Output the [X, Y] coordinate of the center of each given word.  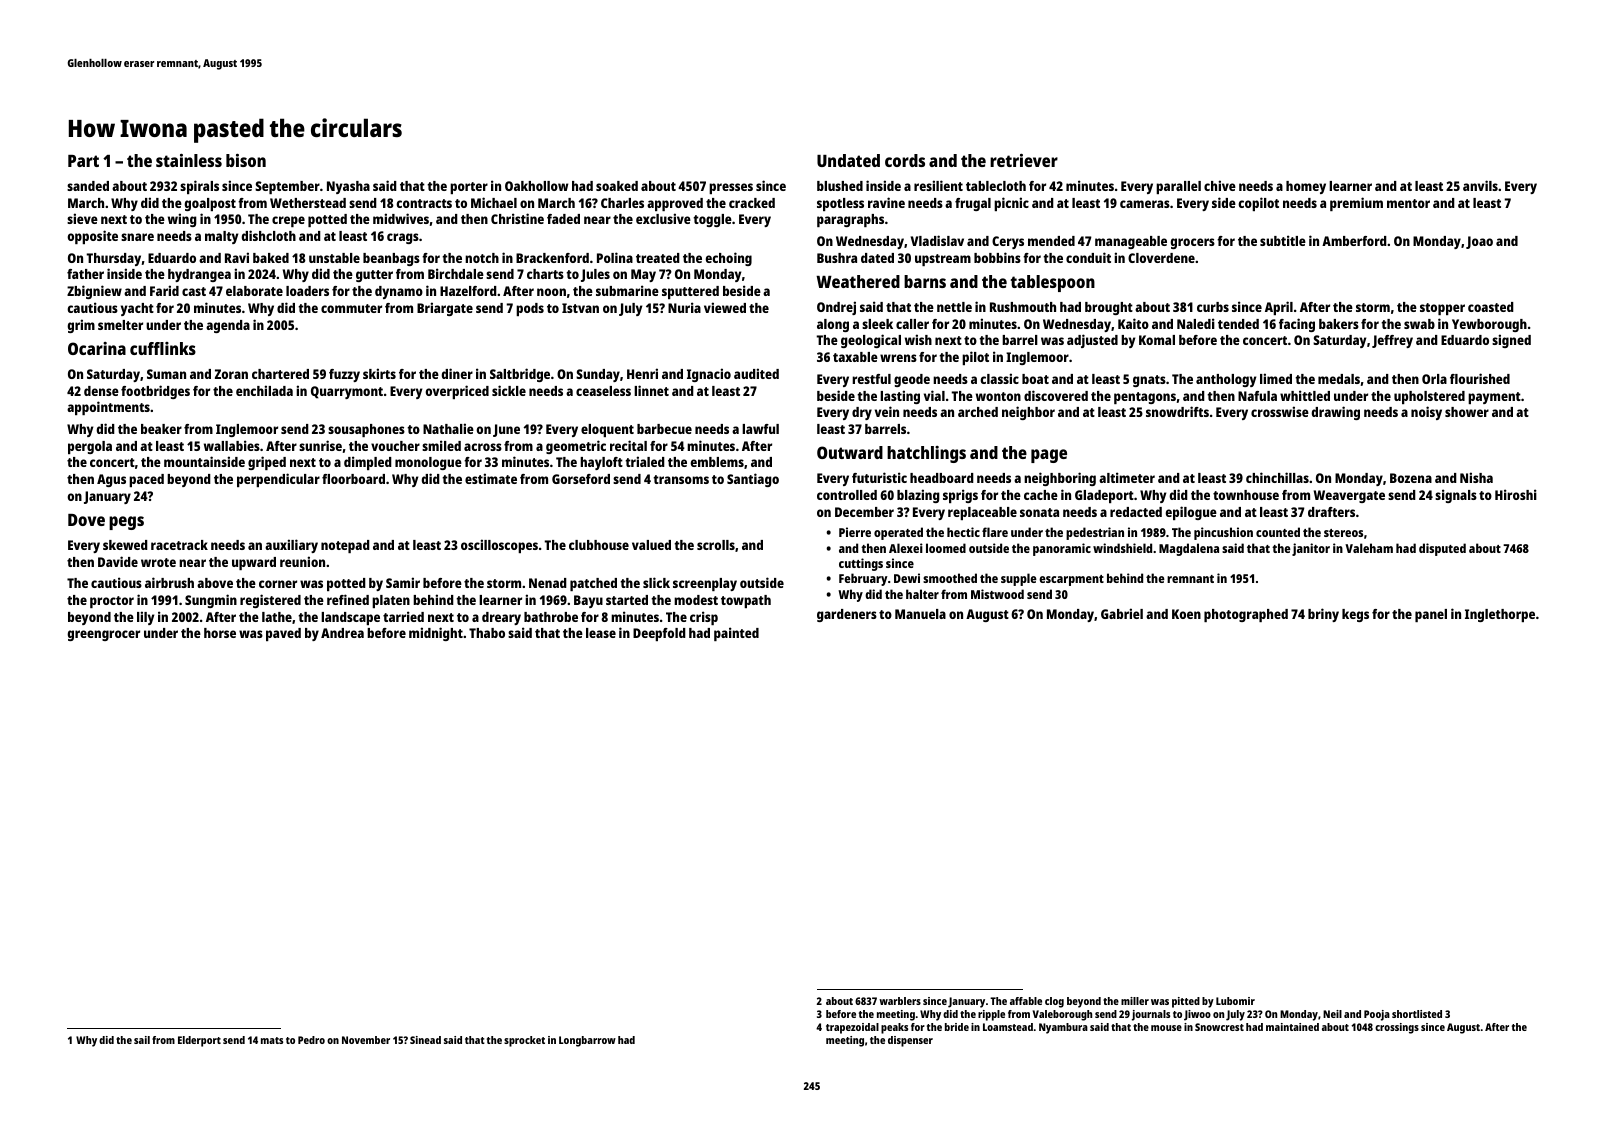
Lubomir [1235, 1001]
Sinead [425, 1040]
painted [736, 634]
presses [731, 188]
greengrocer [103, 635]
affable [1026, 1001]
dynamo [399, 292]
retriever [1024, 160]
